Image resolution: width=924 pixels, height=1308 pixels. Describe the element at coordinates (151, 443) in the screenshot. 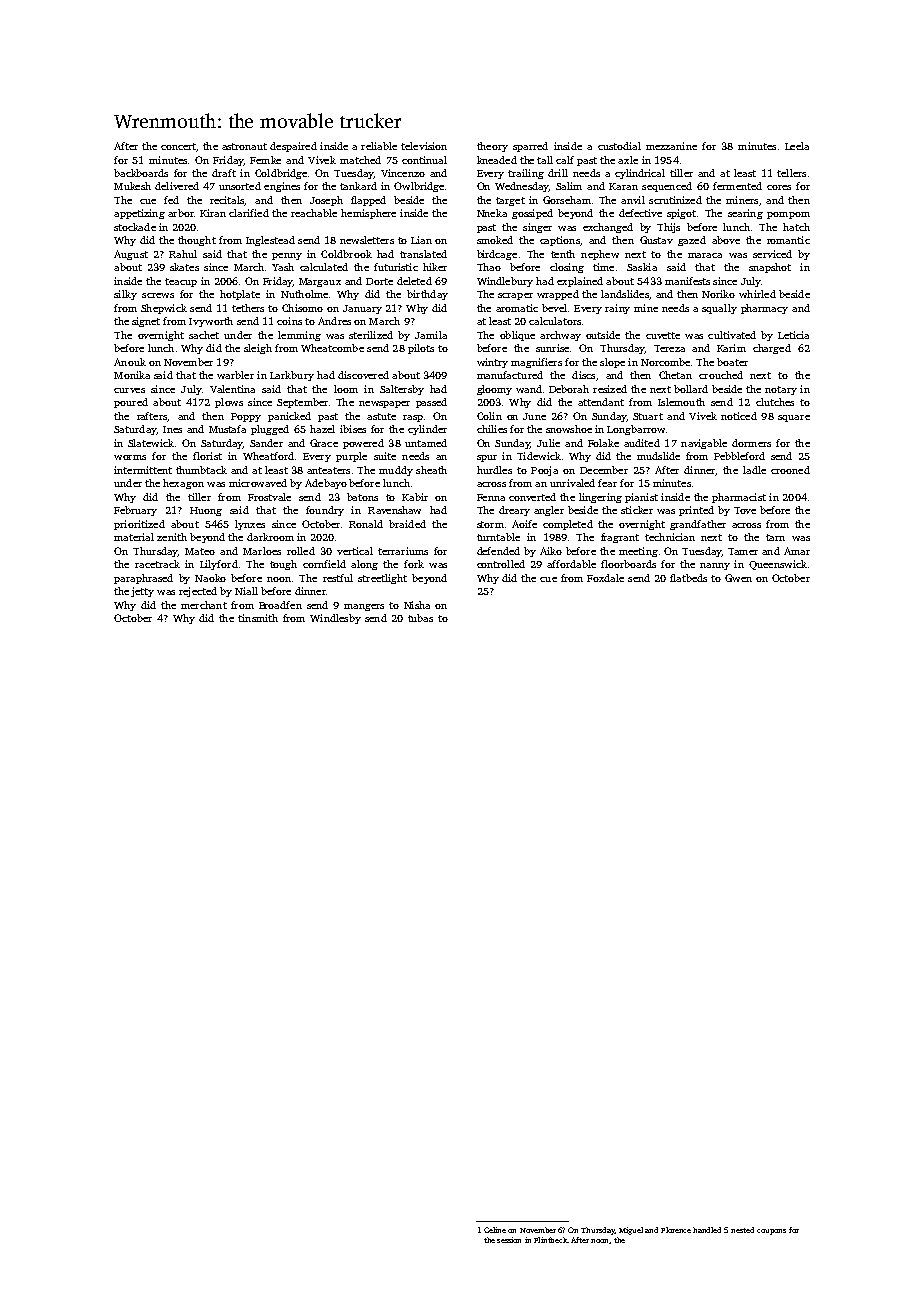

I see `Slatewick` at that location.
